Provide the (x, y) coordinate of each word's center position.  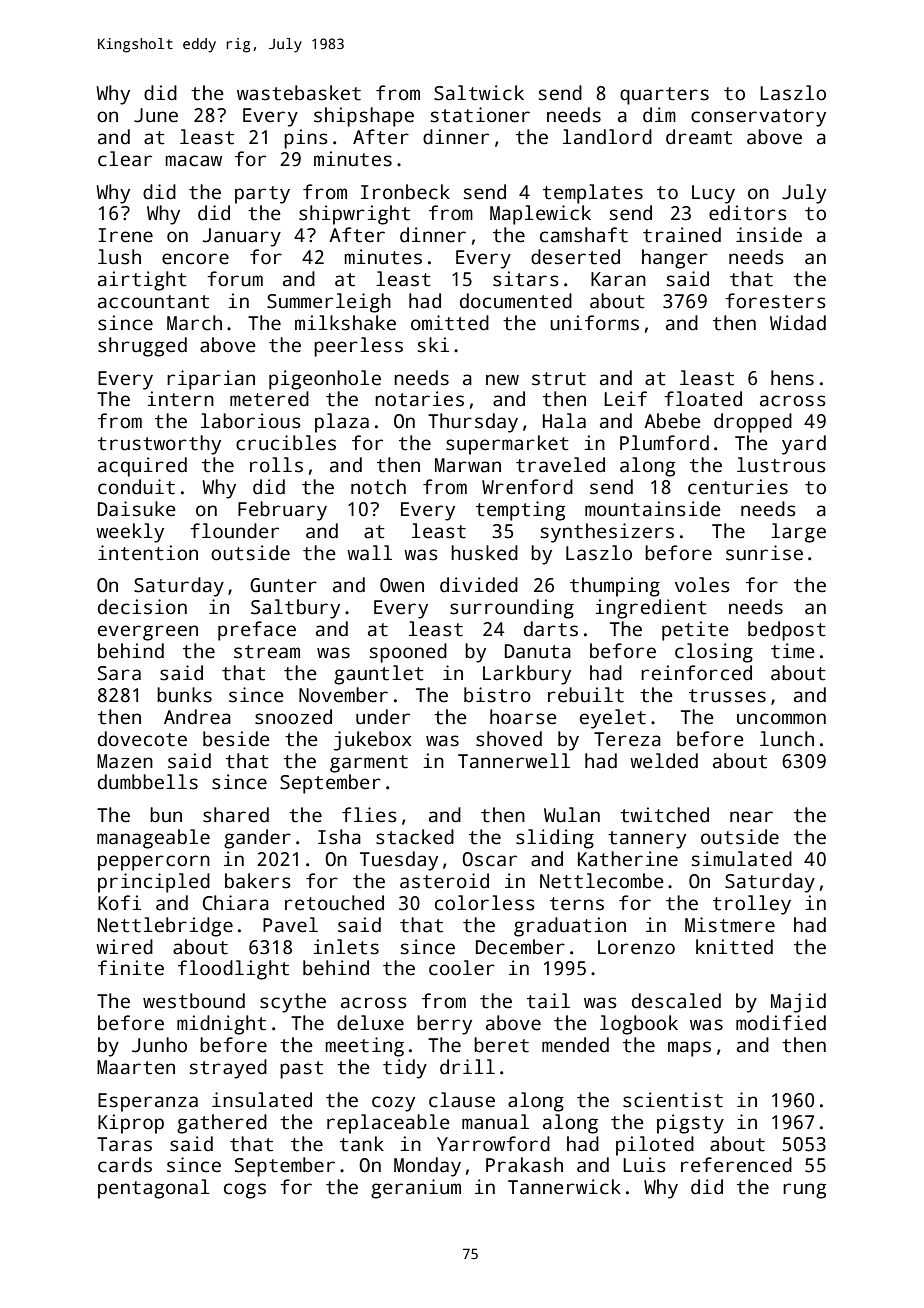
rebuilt (586, 695)
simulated (742, 859)
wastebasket (299, 93)
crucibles (286, 443)
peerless (358, 347)
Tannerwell (514, 761)
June (156, 115)
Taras (124, 1144)
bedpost (787, 631)
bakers (258, 881)
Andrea (197, 717)
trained (682, 235)
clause (462, 1100)
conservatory (758, 118)
